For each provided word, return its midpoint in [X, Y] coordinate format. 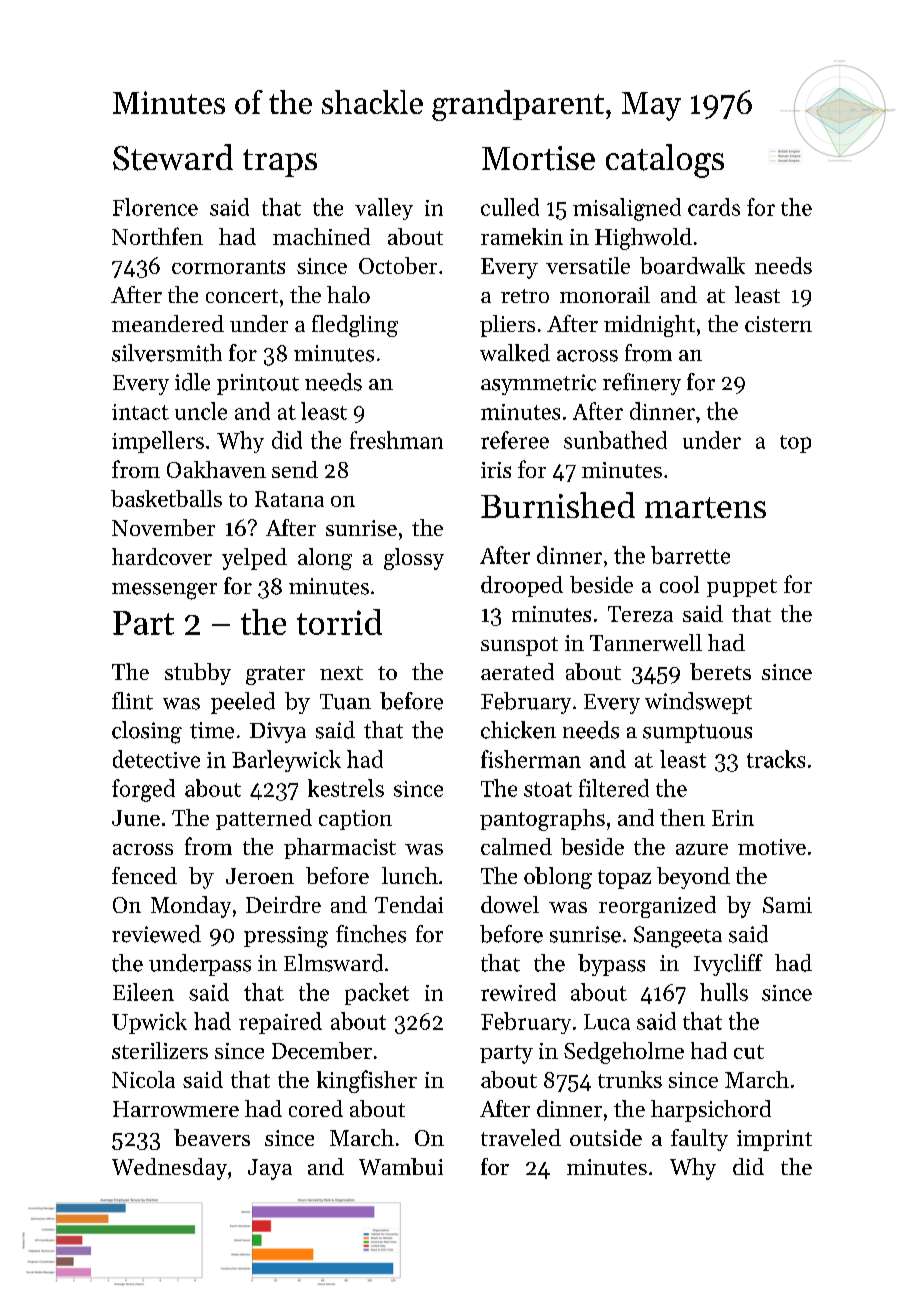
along [325, 559]
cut [749, 1052]
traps [280, 163]
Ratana [289, 499]
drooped [522, 586]
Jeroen [260, 876]
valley [384, 209]
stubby [198, 674]
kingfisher [367, 1081]
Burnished [558, 505]
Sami [787, 905]
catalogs [665, 161]
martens [705, 508]
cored [316, 1108]
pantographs [542, 820]
